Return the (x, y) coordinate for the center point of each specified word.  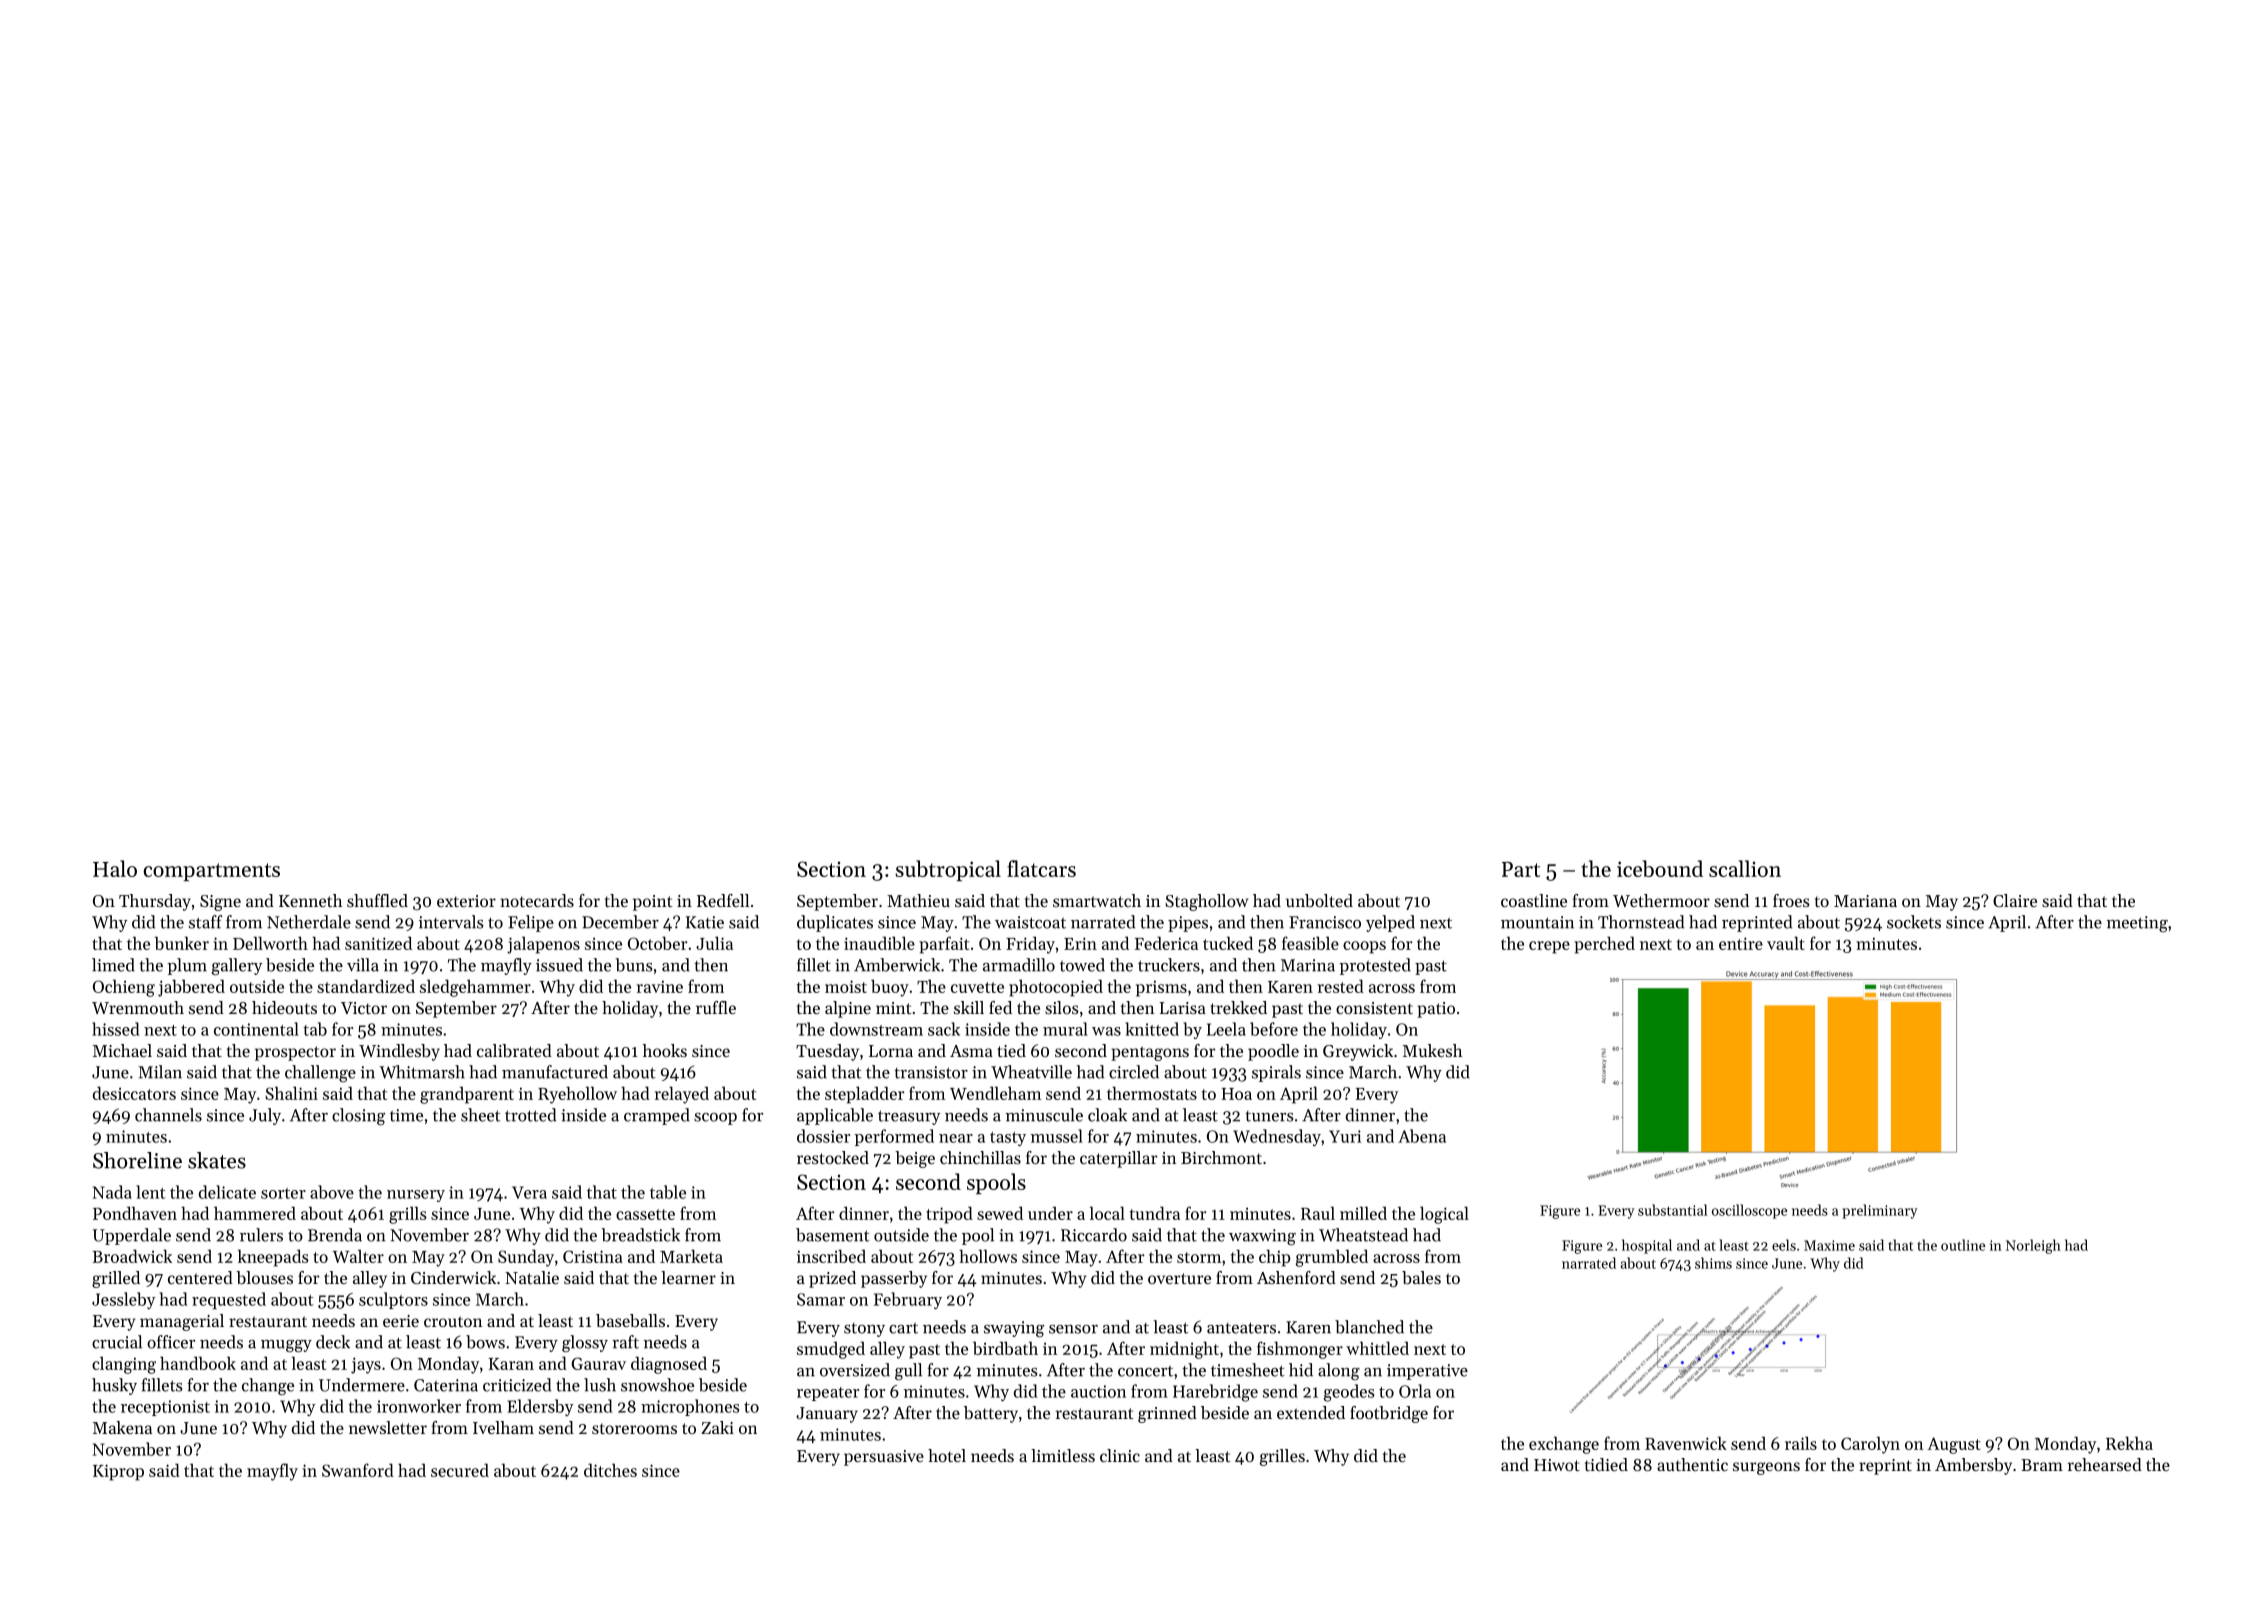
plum (187, 966)
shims (1713, 1263)
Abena (1422, 1136)
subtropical (948, 870)
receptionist (165, 1408)
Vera (529, 1192)
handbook (198, 1363)
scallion (1745, 868)
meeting (2137, 924)
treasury (909, 1117)
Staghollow (1206, 902)
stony (864, 1330)
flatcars (1041, 868)
